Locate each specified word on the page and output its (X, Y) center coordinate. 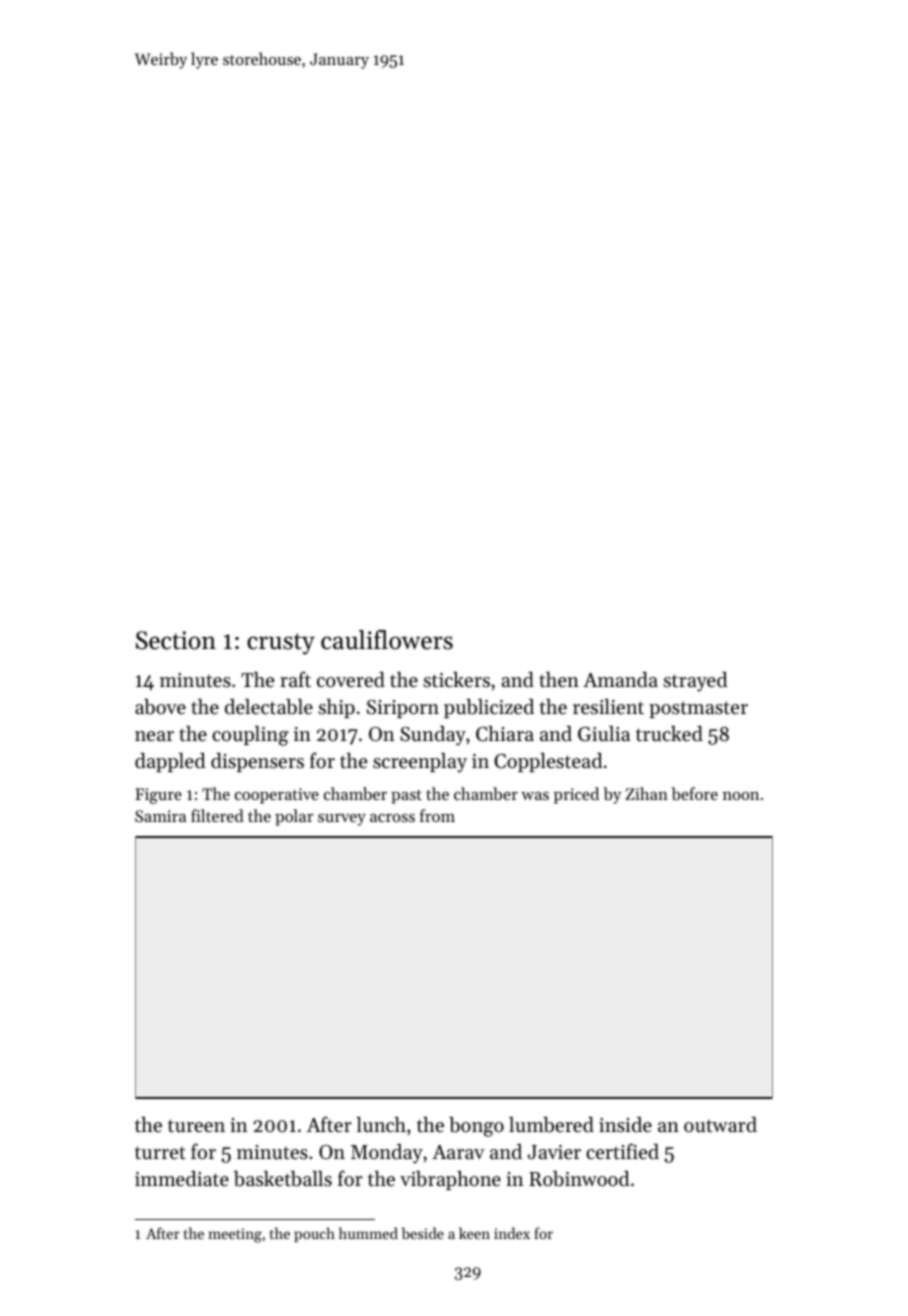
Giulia (604, 734)
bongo (476, 1127)
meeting (235, 1235)
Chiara (505, 734)
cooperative (277, 796)
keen (474, 1233)
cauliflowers (387, 640)
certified (622, 1151)
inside (625, 1125)
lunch (381, 1125)
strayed (695, 682)
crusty (281, 644)
